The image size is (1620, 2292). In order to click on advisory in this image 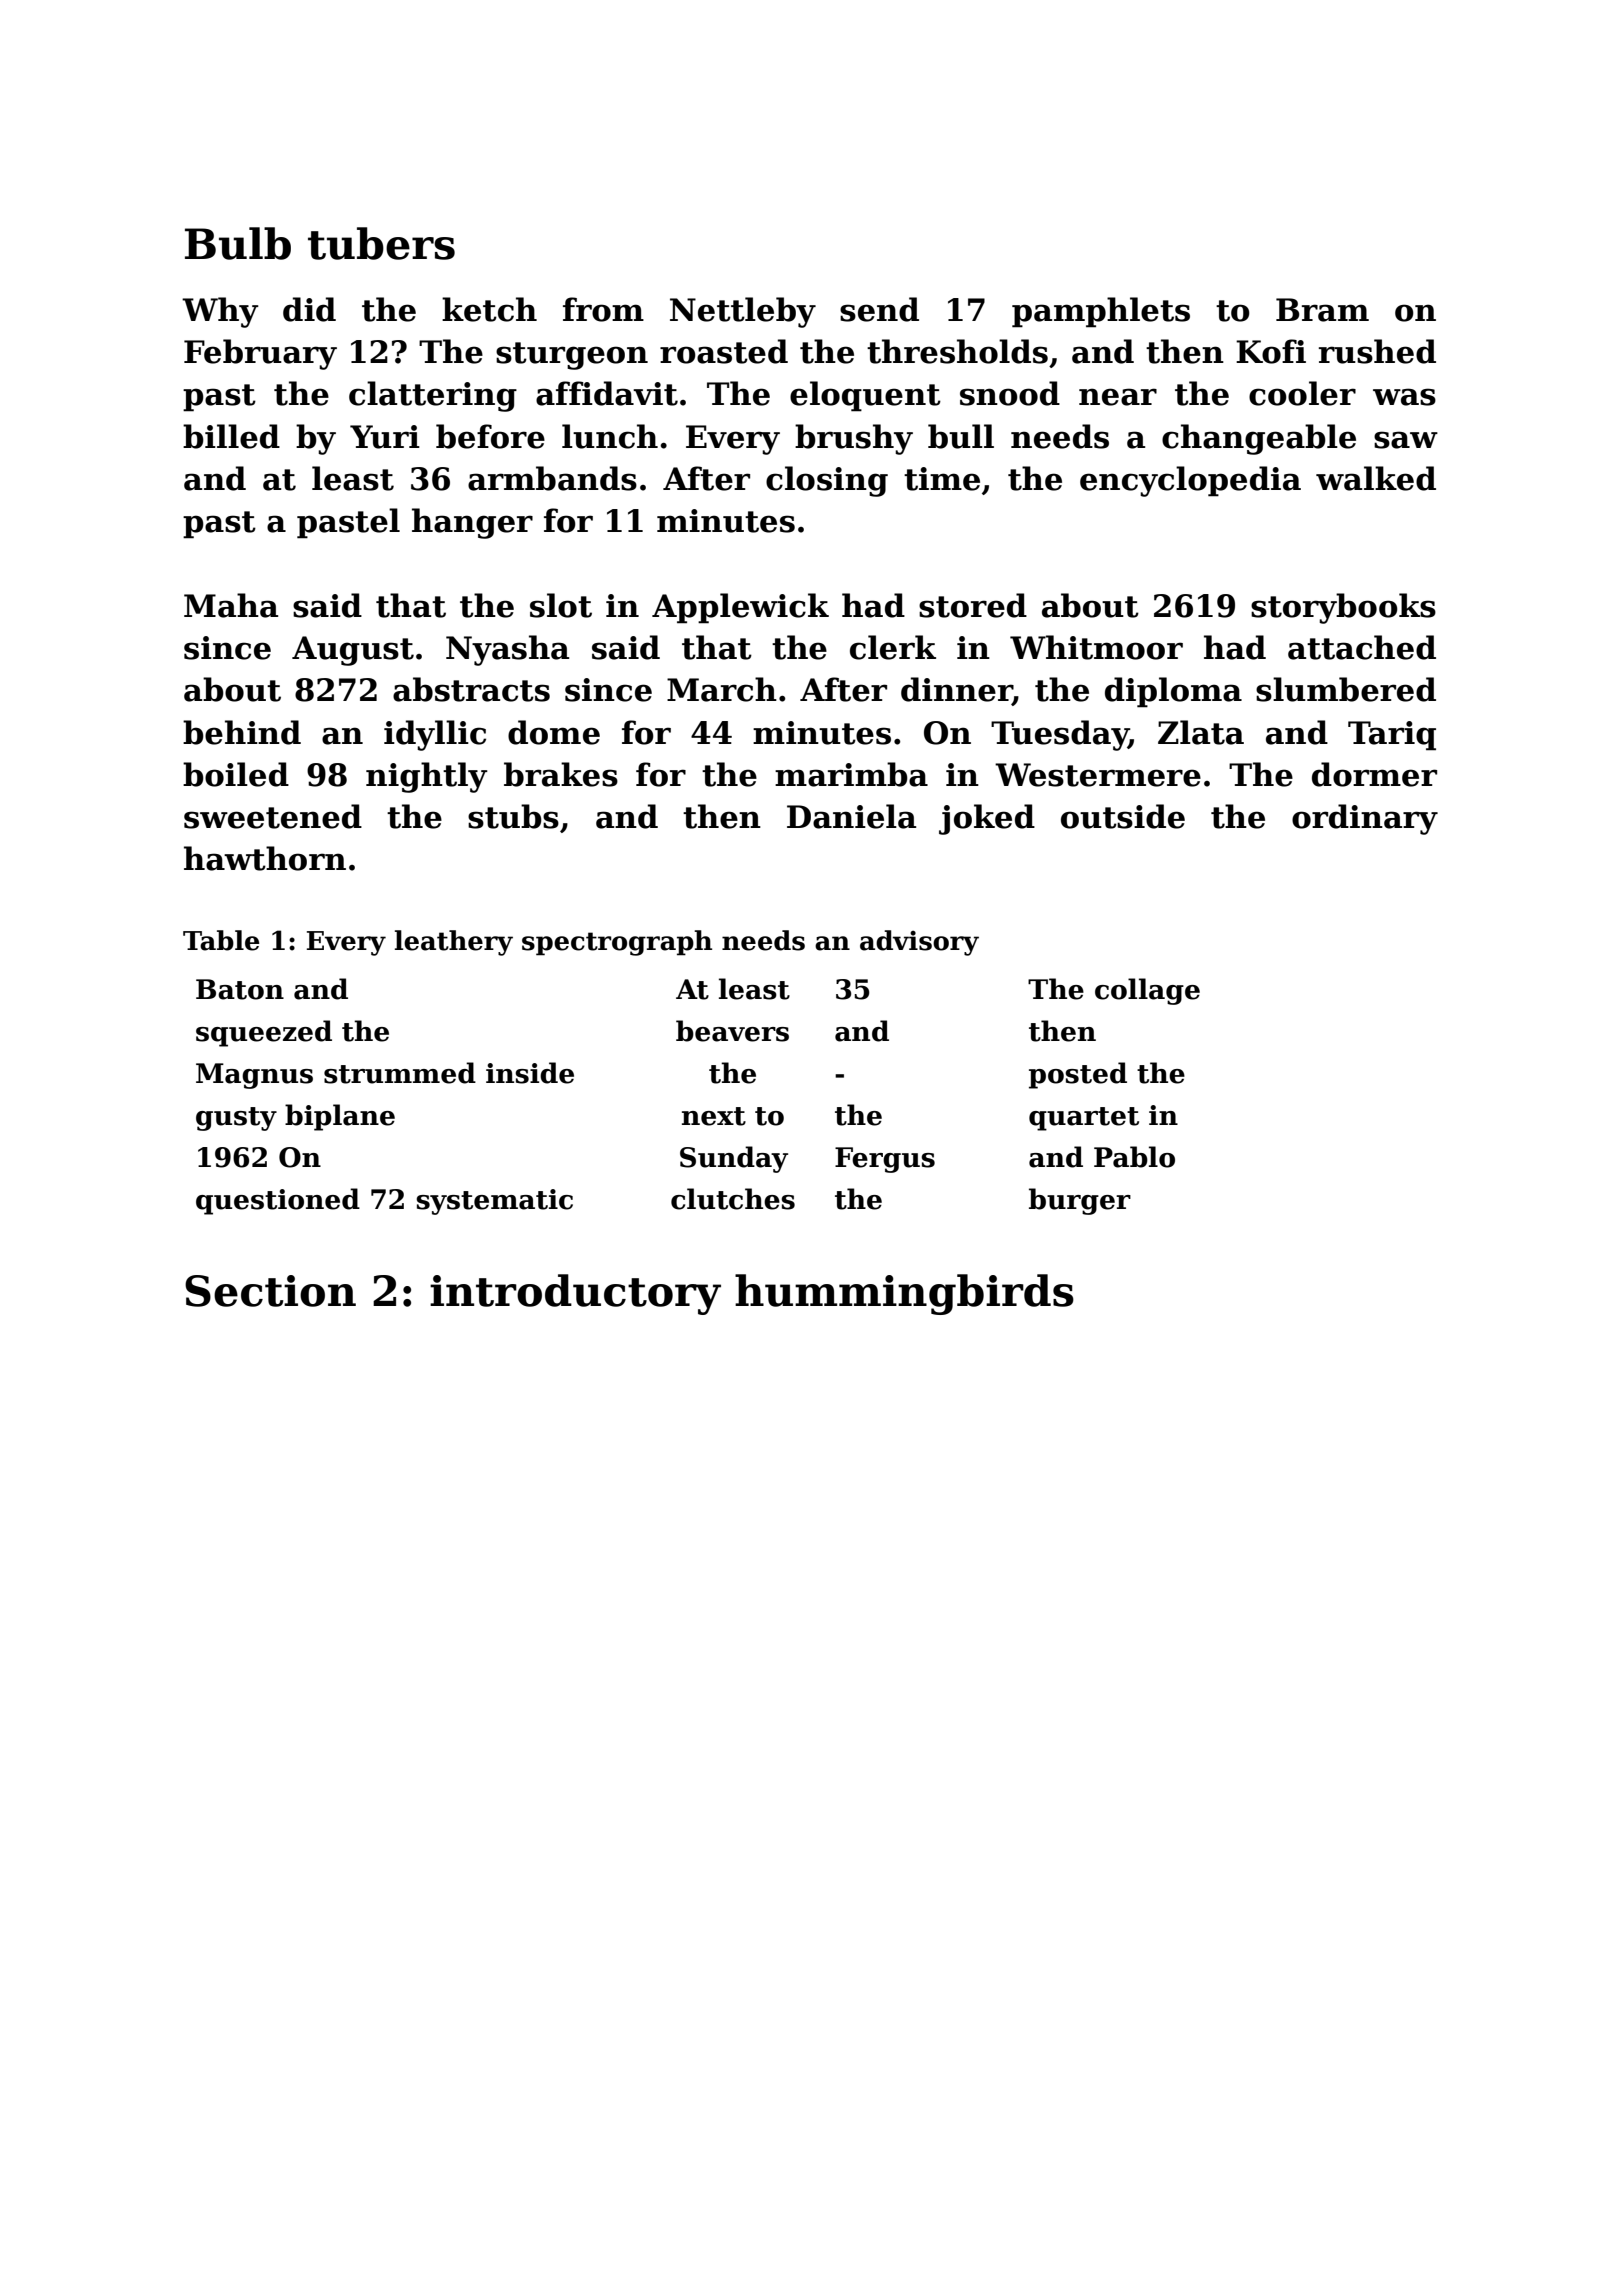, I will do `click(919, 943)`.
